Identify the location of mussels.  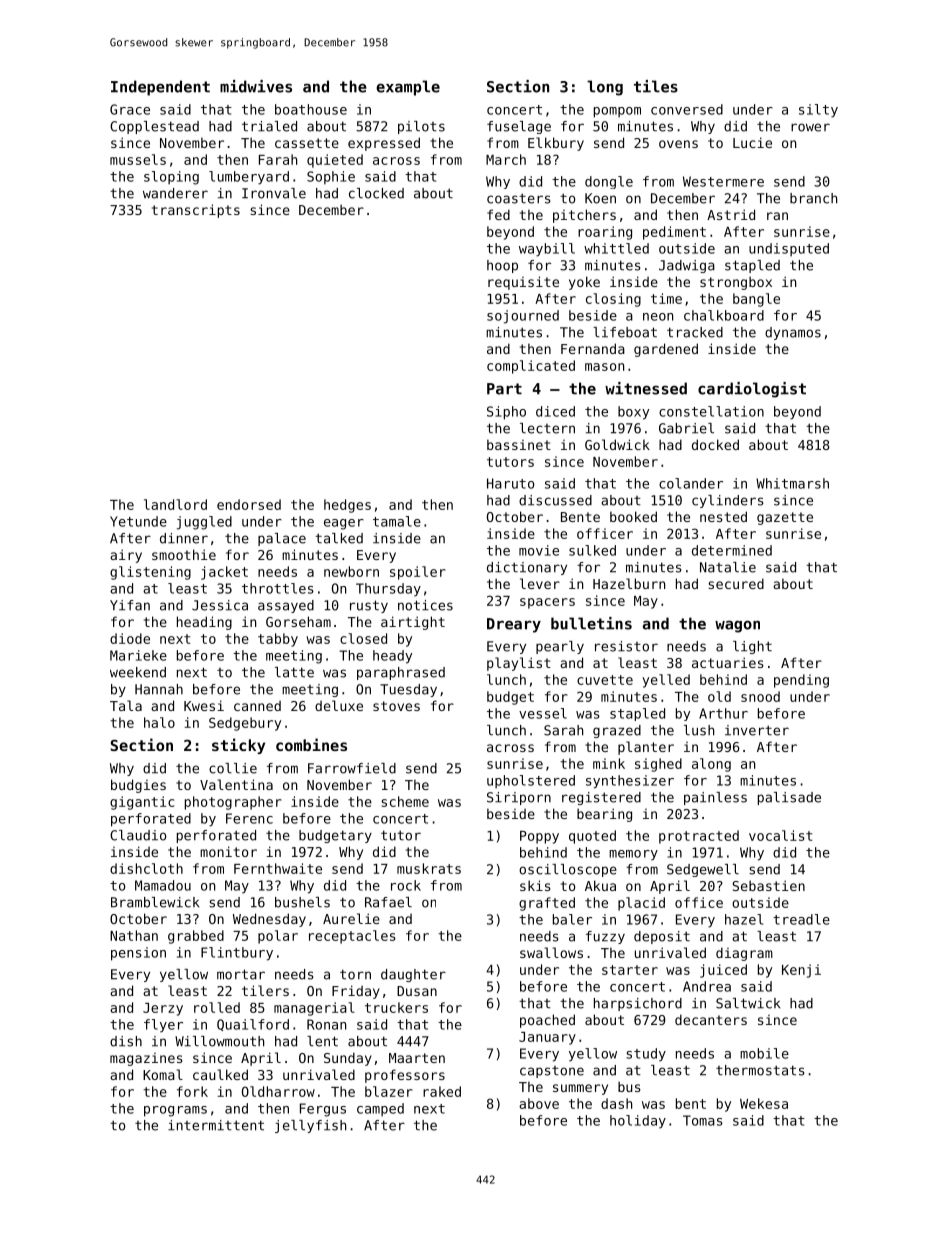
(138, 159).
